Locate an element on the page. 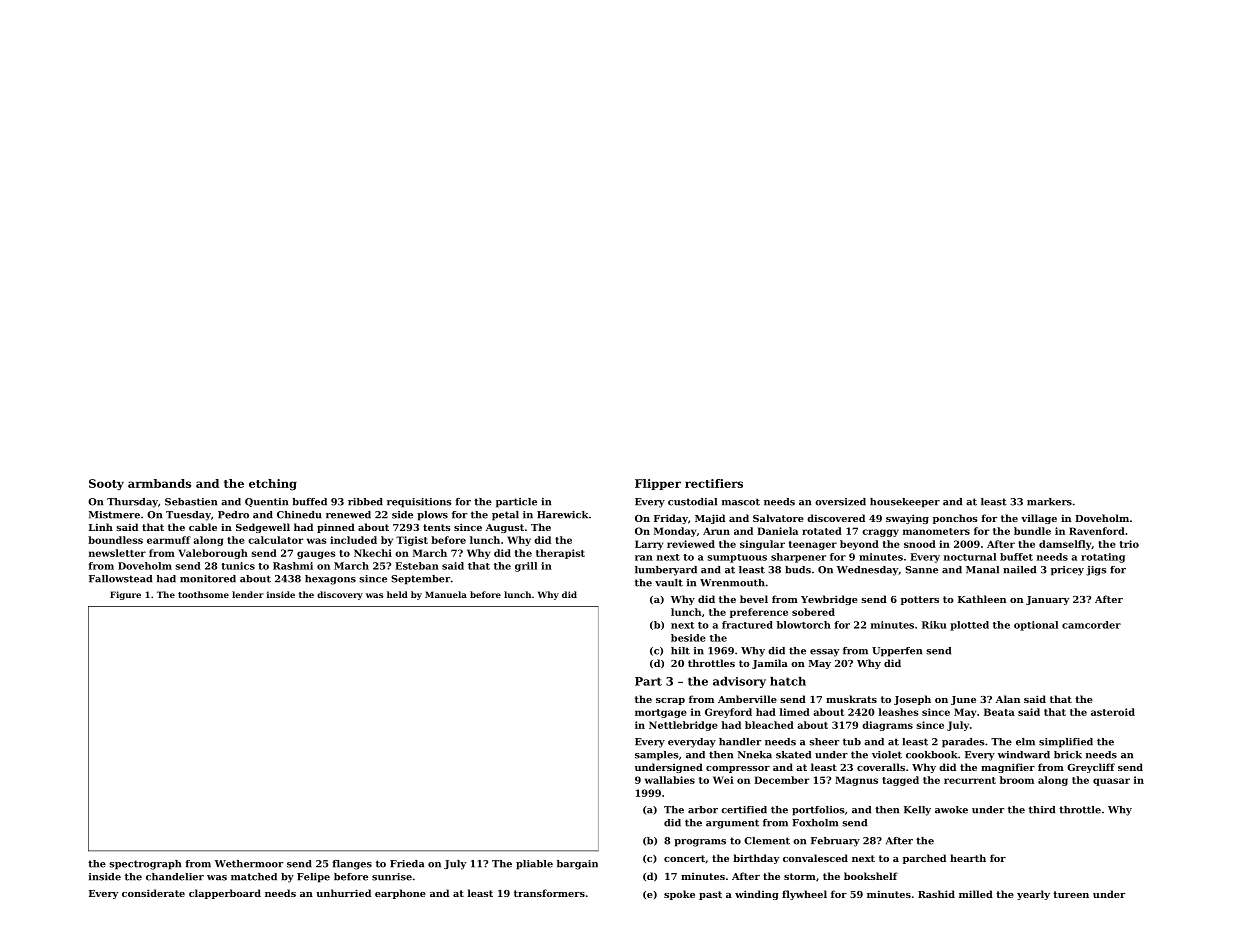 This page has height=952, width=1233. toothsome is located at coordinates (203, 594).
